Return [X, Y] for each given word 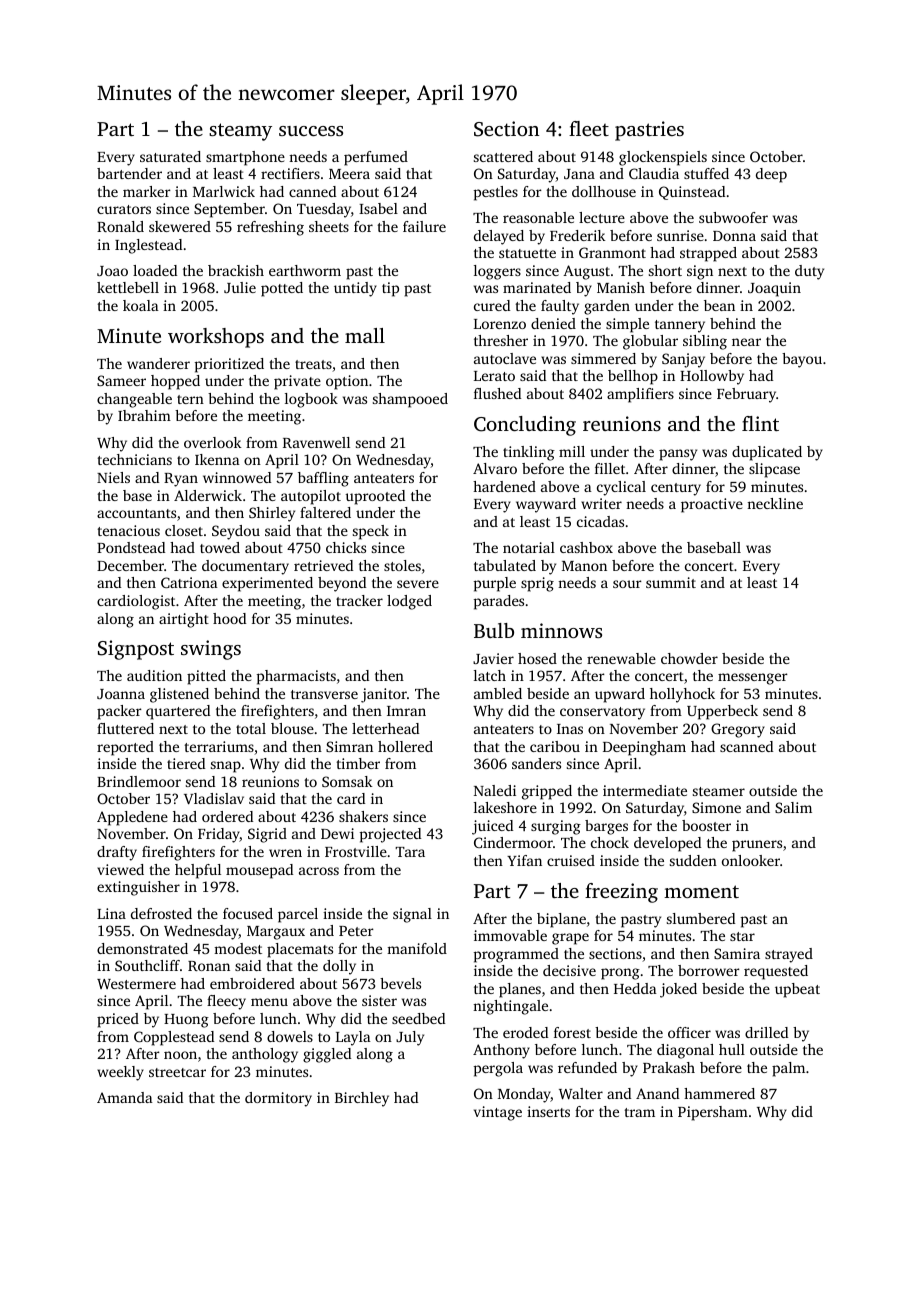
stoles [402, 565]
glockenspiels [663, 158]
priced [118, 1020]
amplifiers [640, 395]
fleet [589, 128]
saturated [170, 156]
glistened [179, 695]
